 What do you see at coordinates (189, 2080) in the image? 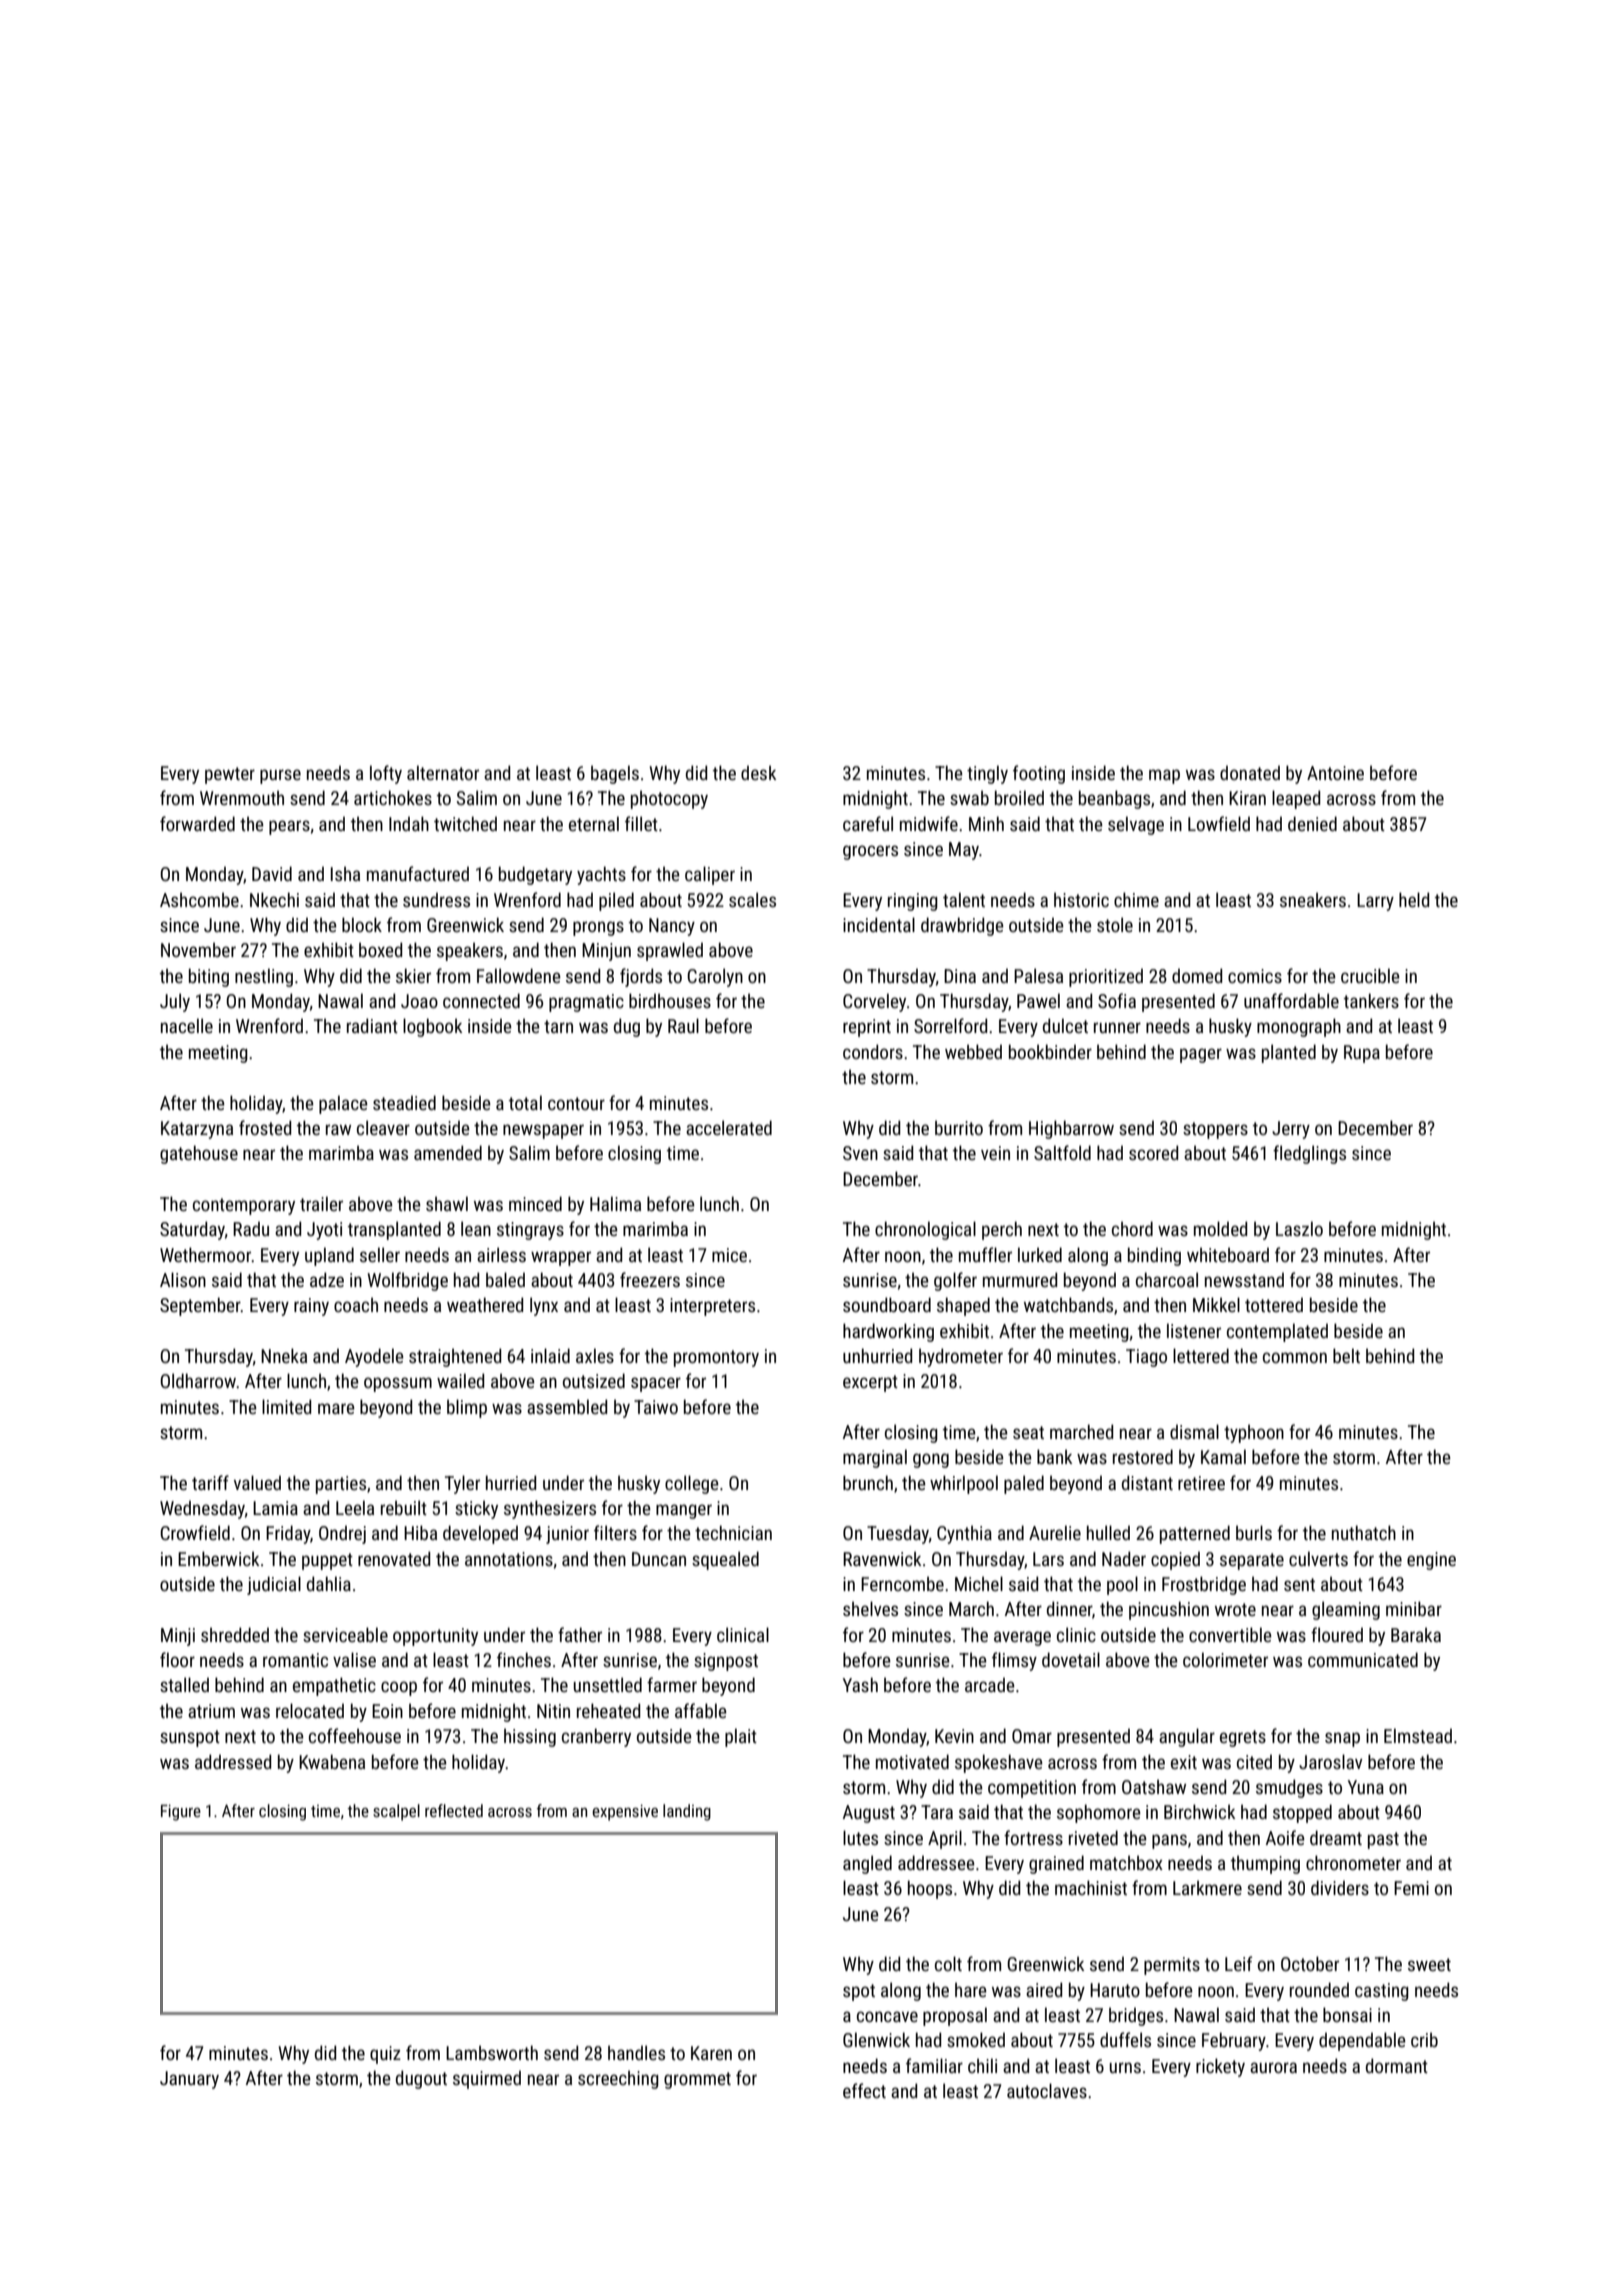
I see `January` at bounding box center [189, 2080].
